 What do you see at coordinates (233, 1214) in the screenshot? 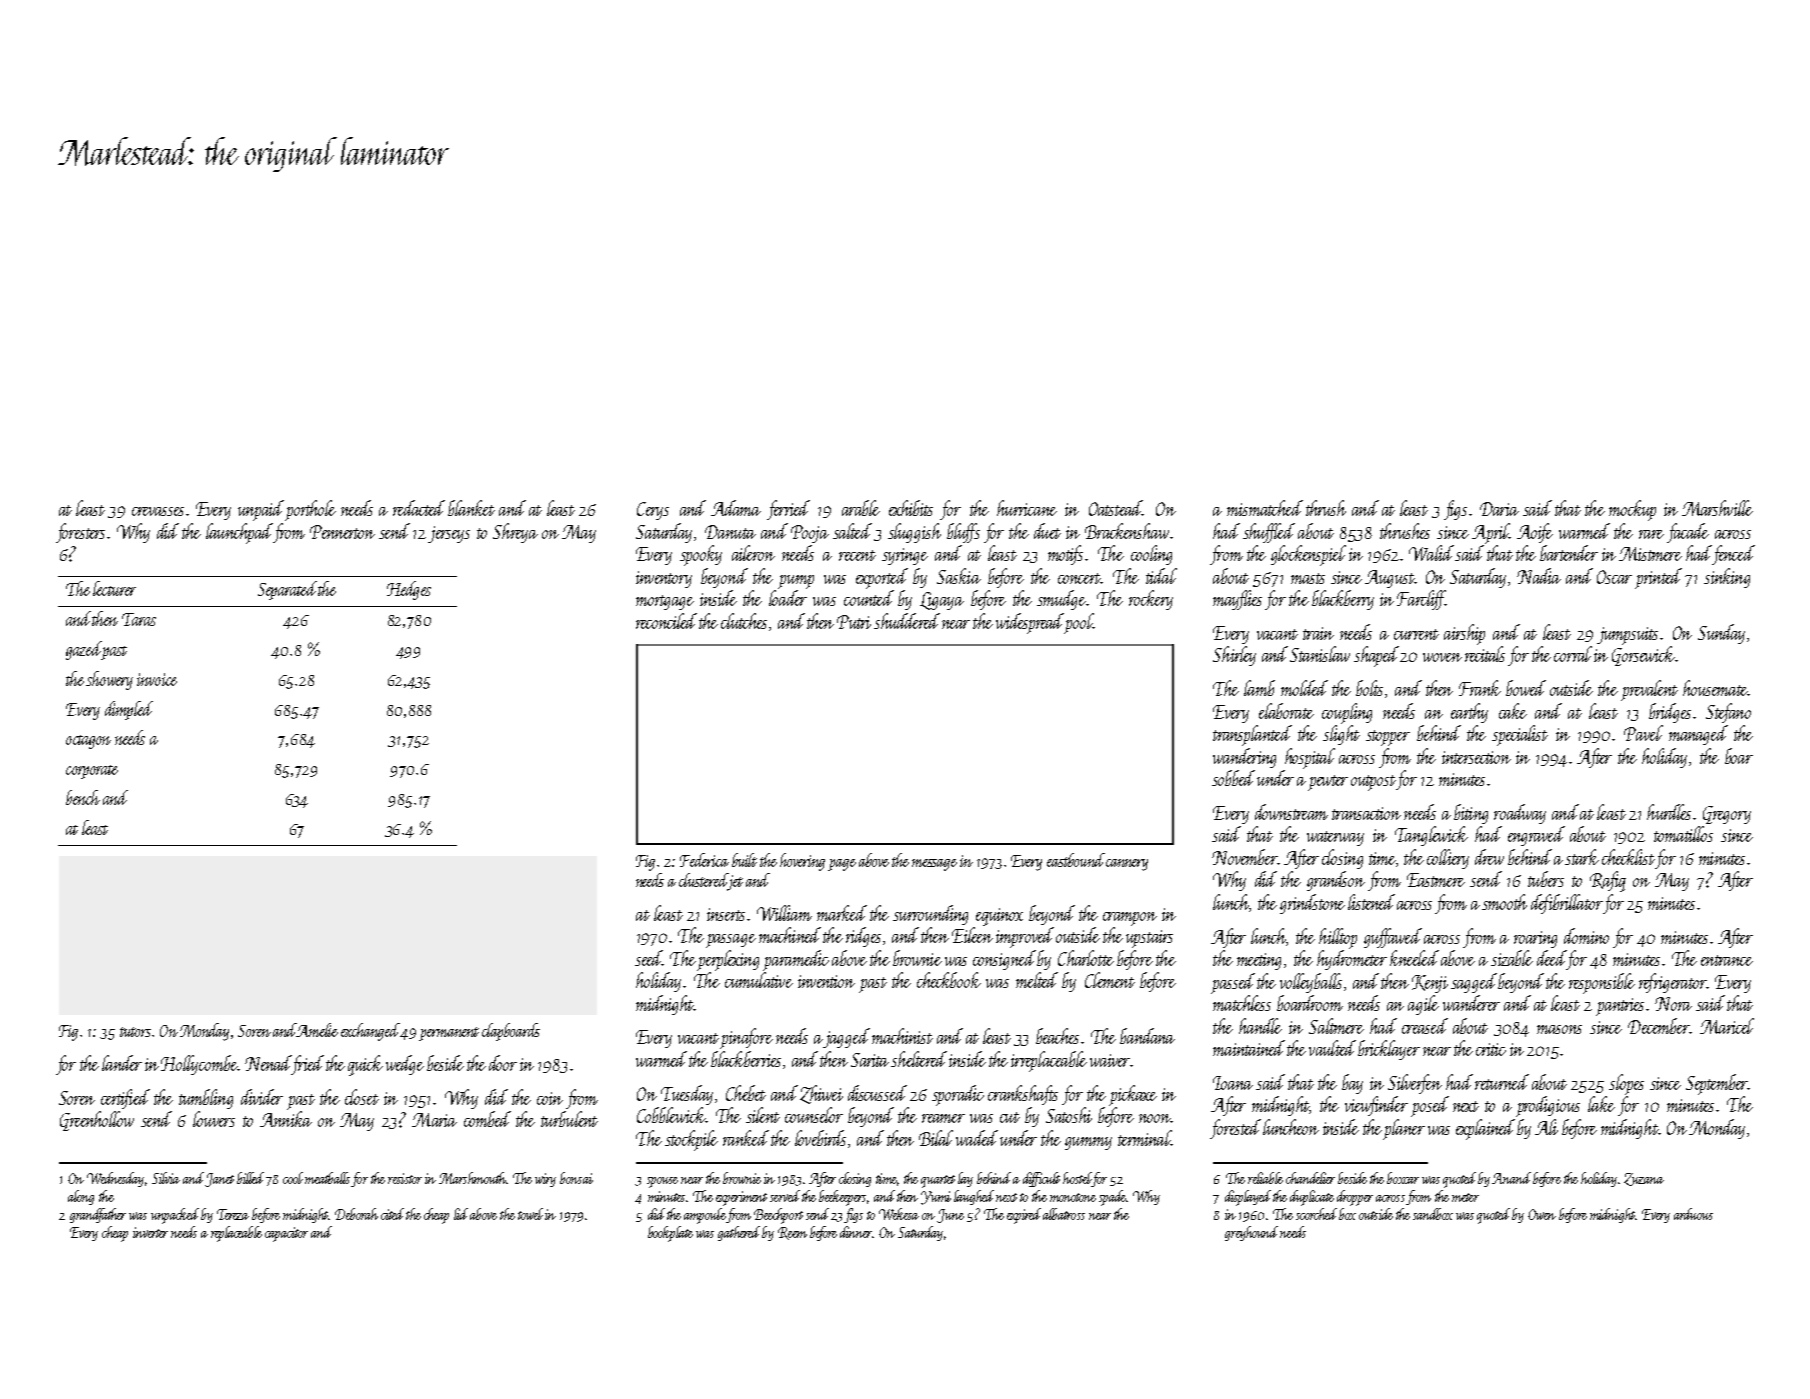
I see `Tereza` at bounding box center [233, 1214].
